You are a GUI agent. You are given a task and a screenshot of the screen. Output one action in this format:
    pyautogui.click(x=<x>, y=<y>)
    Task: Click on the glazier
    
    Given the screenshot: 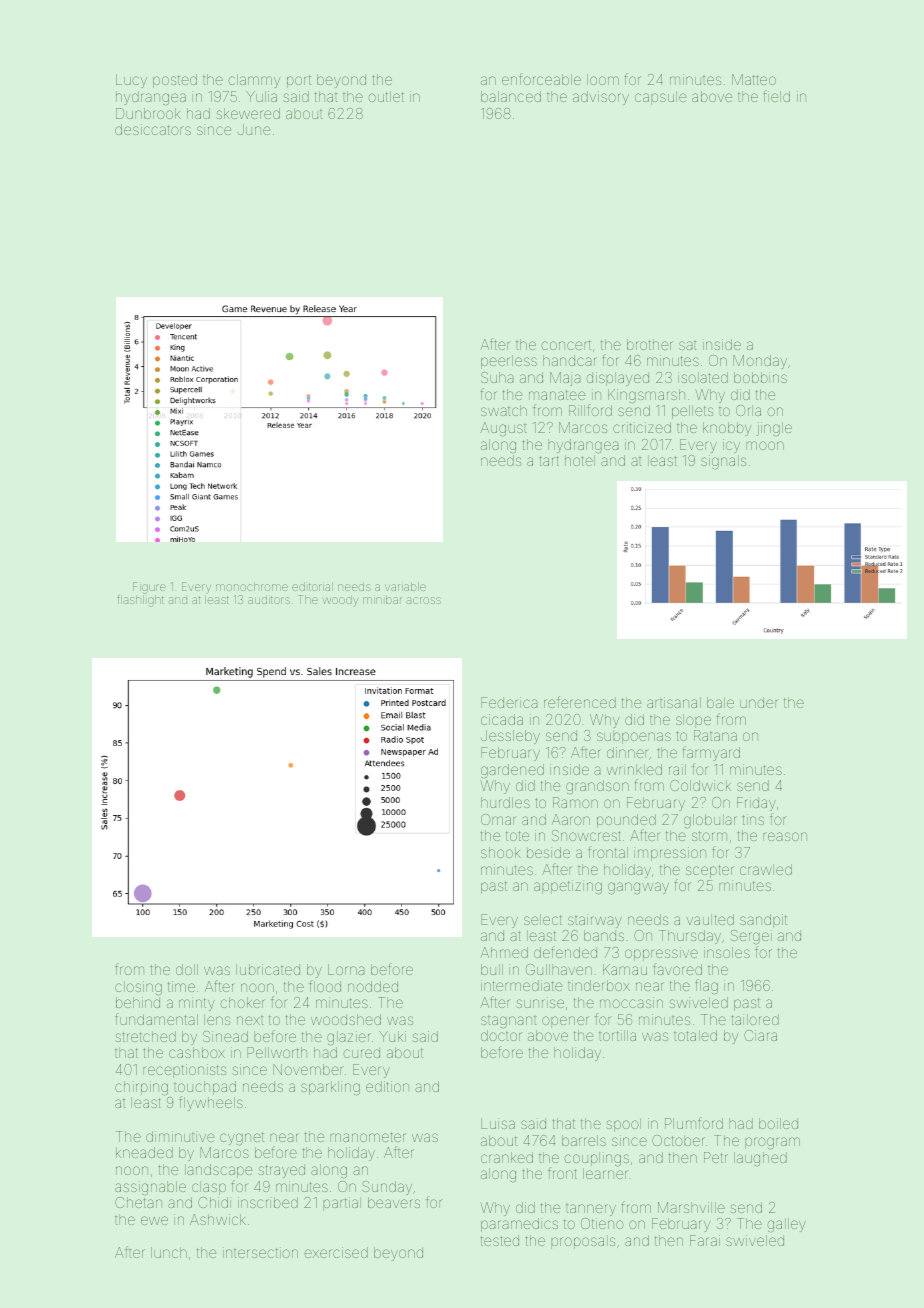 What is the action you would take?
    pyautogui.click(x=349, y=1038)
